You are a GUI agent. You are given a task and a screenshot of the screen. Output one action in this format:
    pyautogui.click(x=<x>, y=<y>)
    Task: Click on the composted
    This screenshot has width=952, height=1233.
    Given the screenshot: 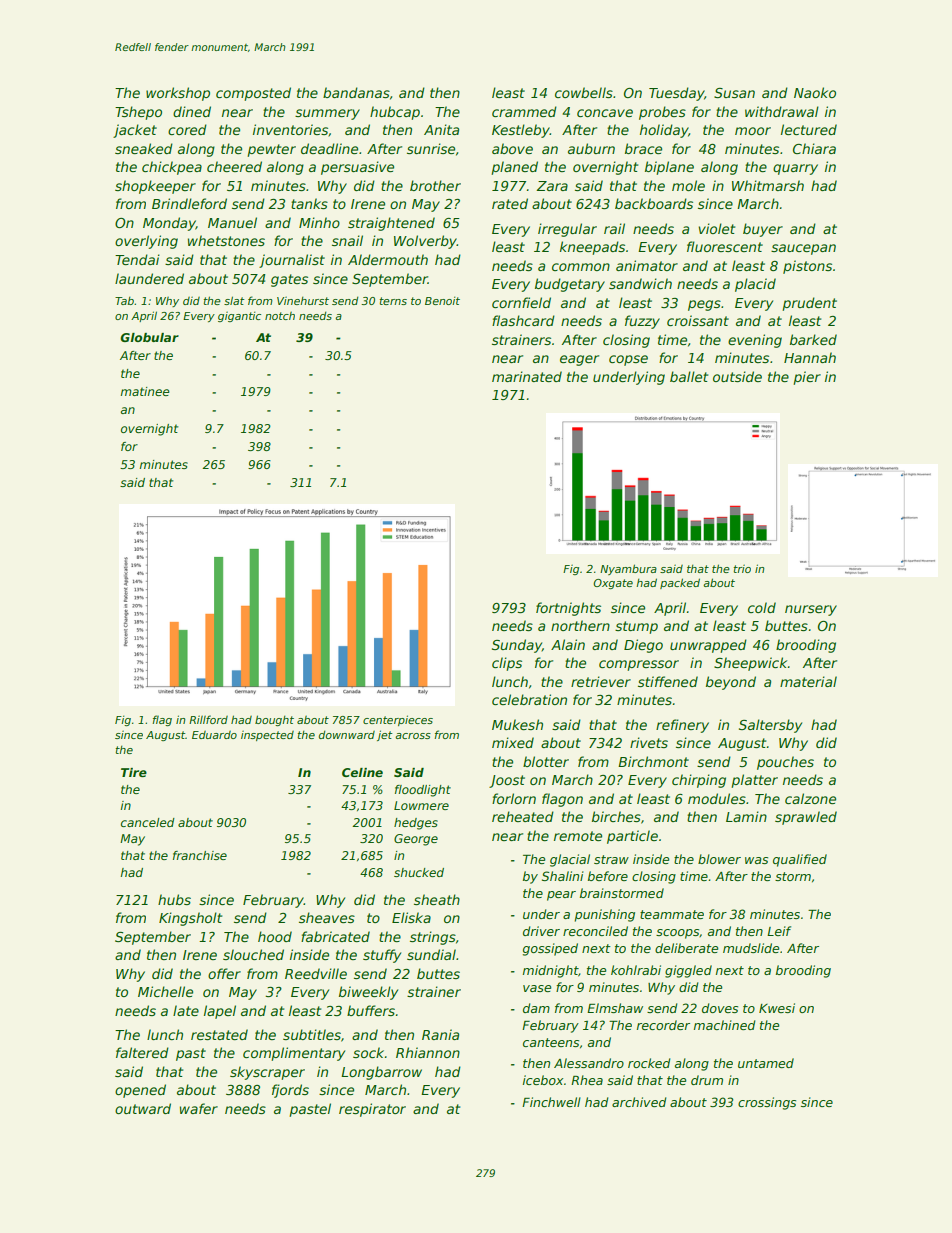 What is the action you would take?
    pyautogui.click(x=253, y=94)
